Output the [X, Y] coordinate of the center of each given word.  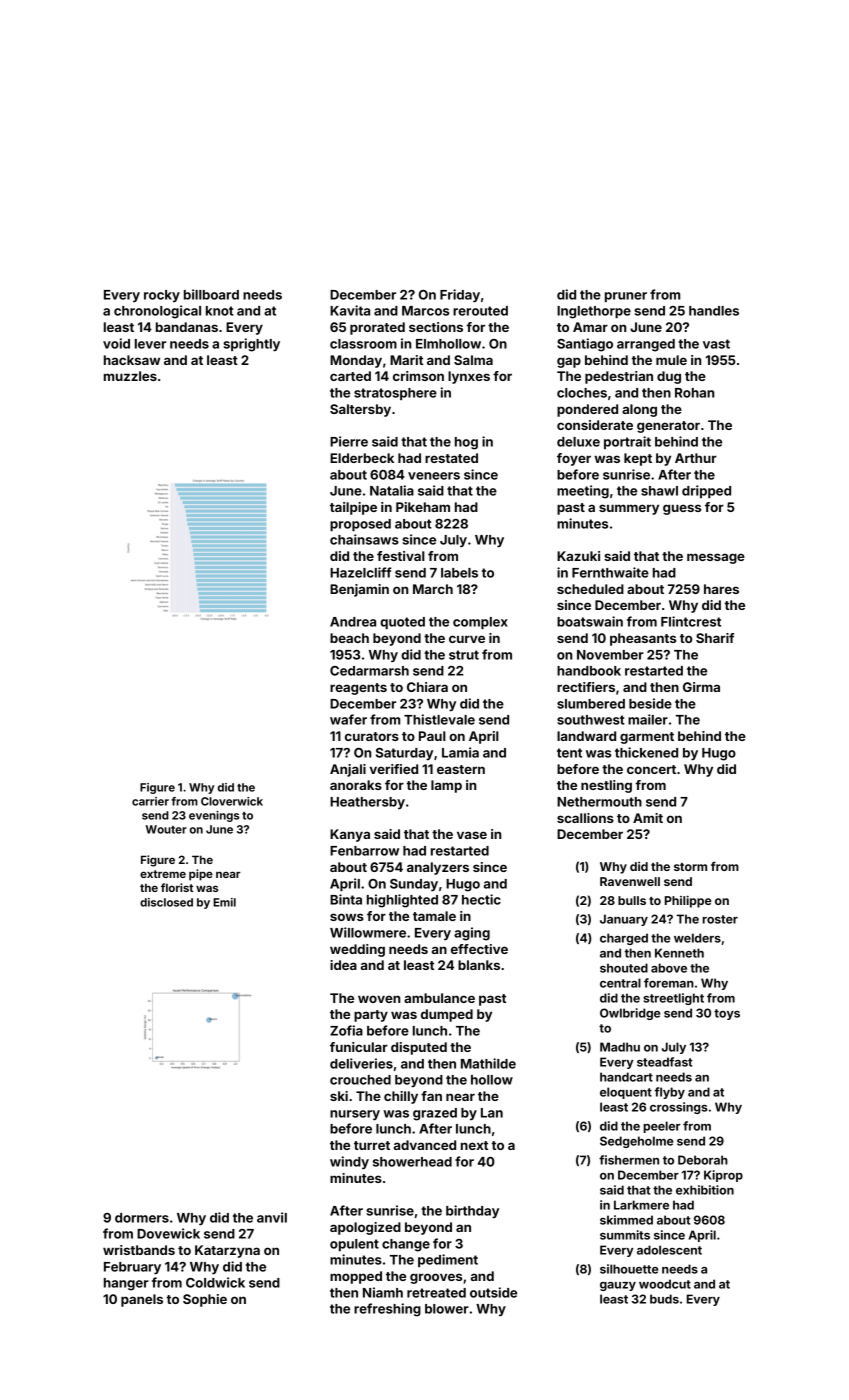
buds [664, 1299]
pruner [626, 297]
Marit [406, 360]
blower [447, 1309]
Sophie [205, 1300]
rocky [162, 296]
